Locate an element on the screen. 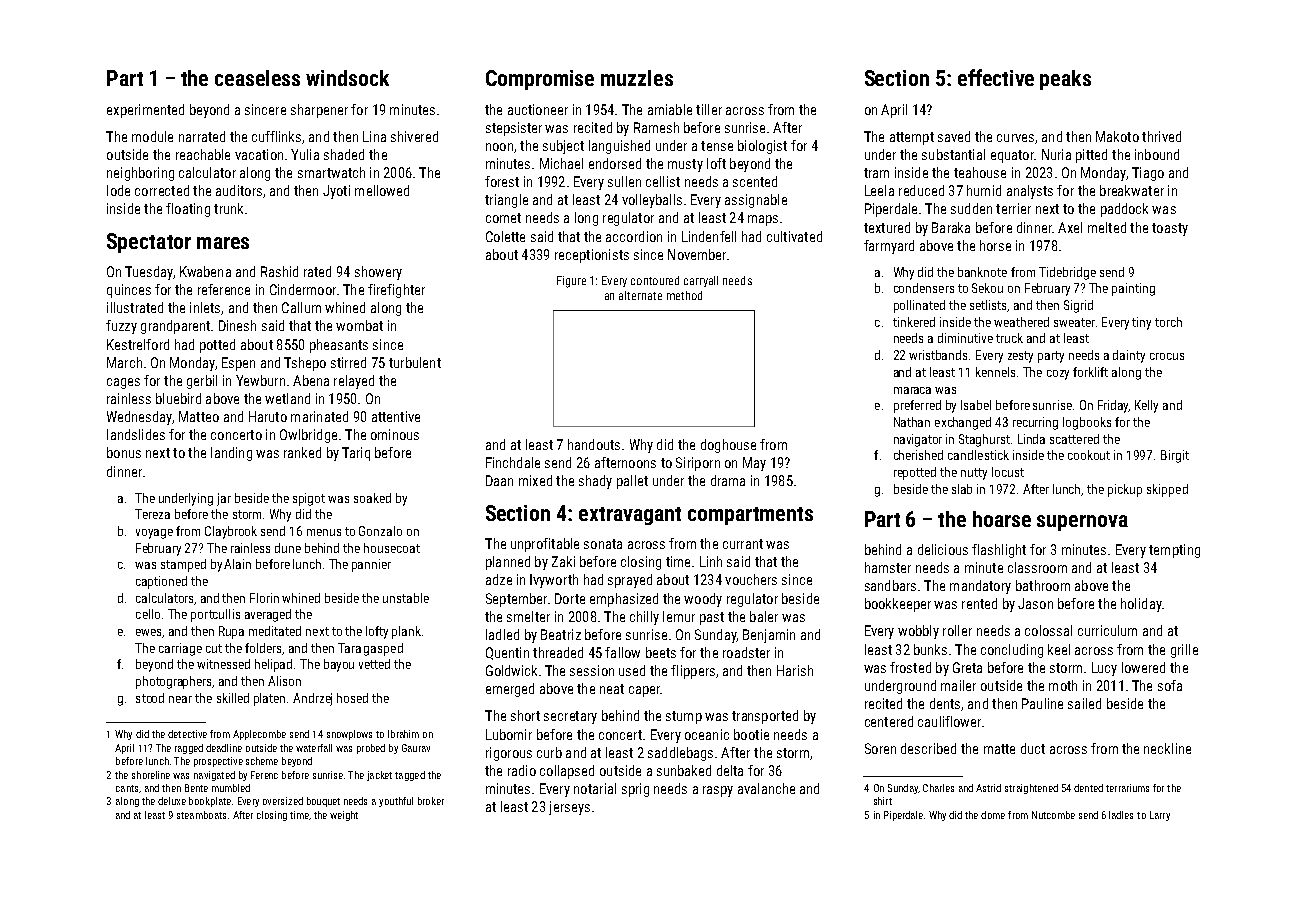  cants is located at coordinates (127, 788).
